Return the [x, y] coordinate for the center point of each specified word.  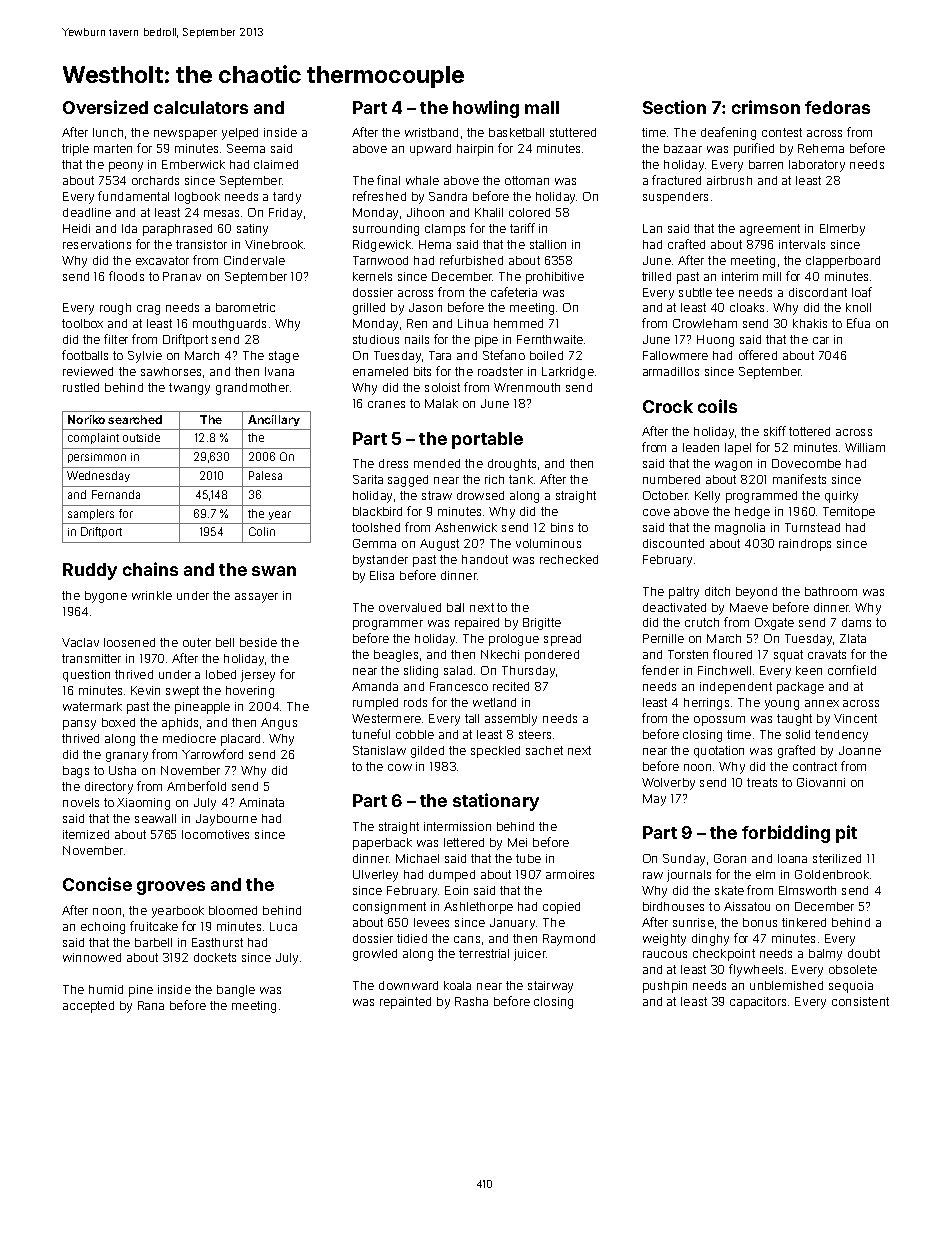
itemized [86, 834]
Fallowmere [675, 355]
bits [422, 371]
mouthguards [229, 325]
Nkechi [500, 654]
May [654, 800]
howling [486, 109]
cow [400, 767]
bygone [106, 597]
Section [674, 107]
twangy [189, 389]
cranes [386, 404]
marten [113, 148]
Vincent [855, 718]
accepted [88, 1007]
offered [758, 355]
